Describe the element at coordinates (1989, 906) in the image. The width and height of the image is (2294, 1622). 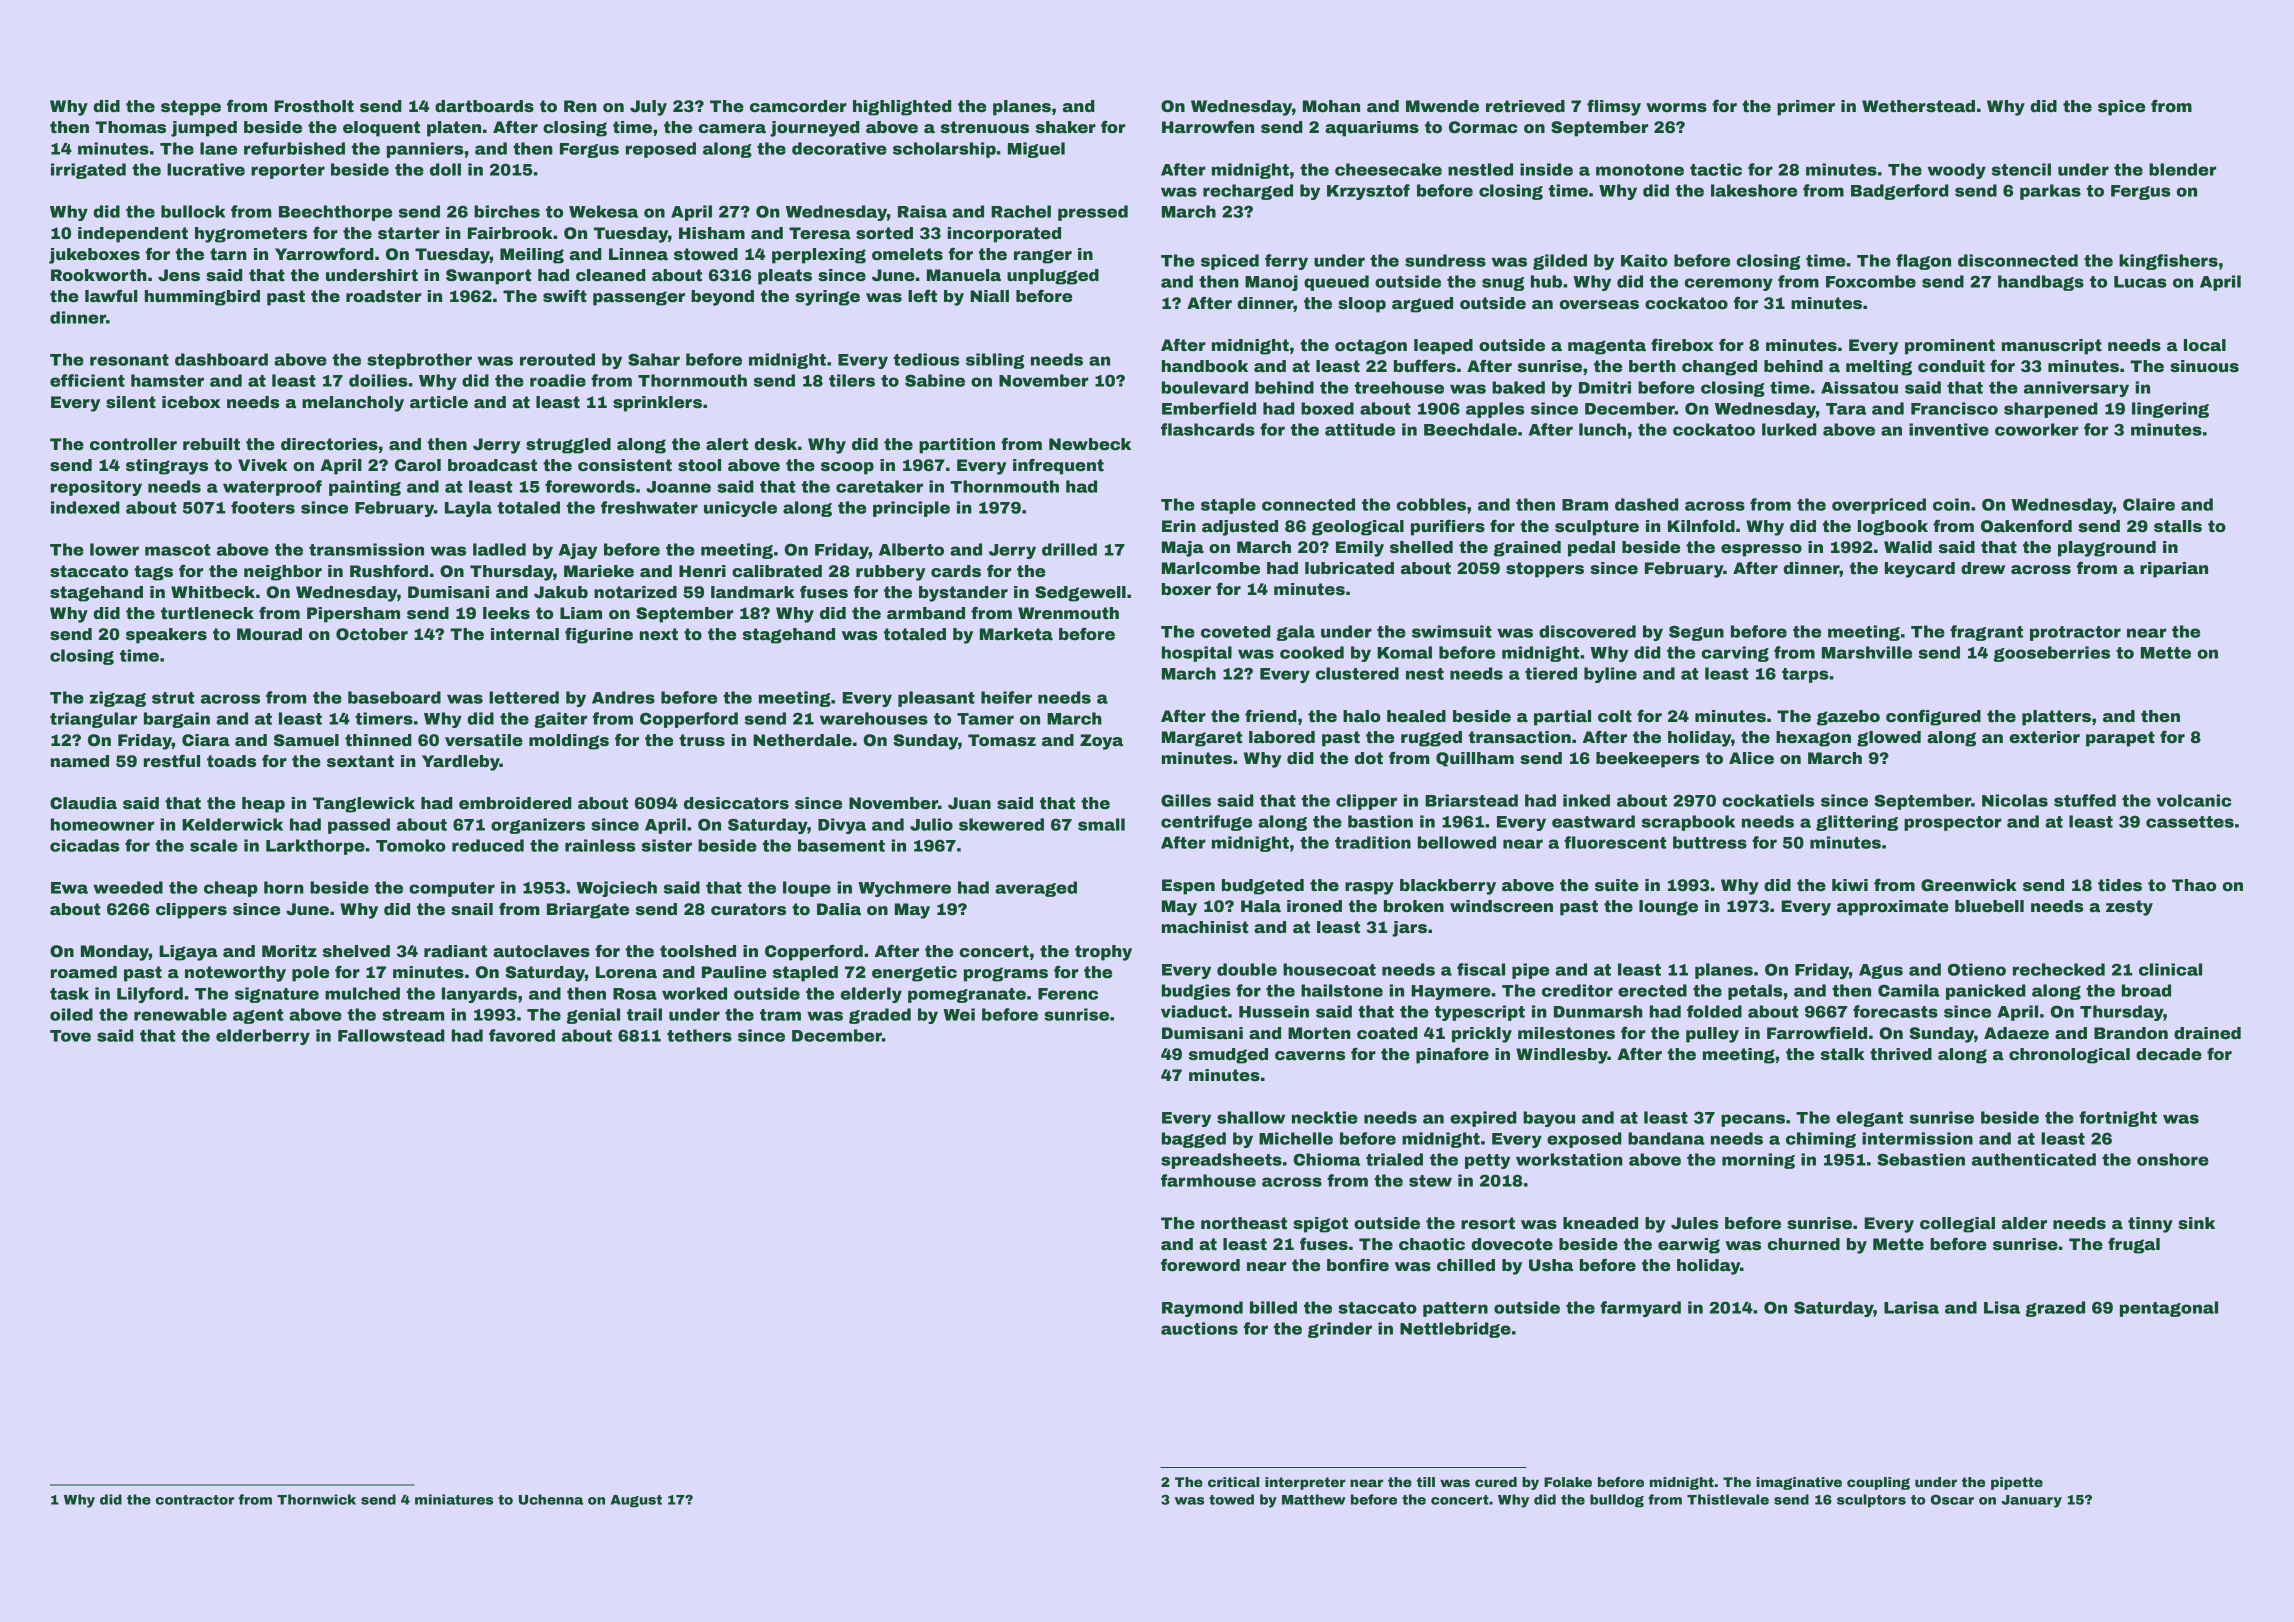
I see `bluebell` at that location.
